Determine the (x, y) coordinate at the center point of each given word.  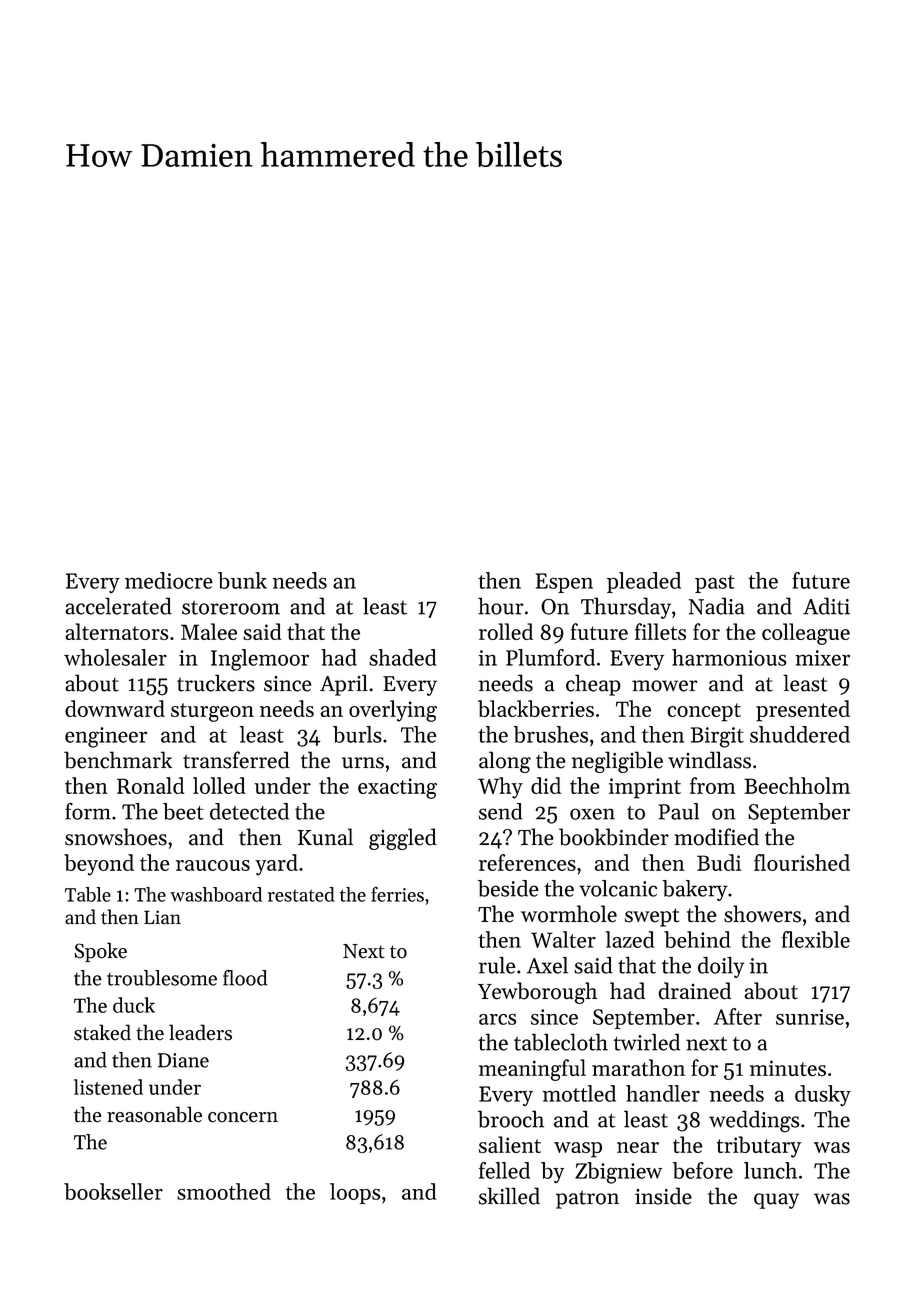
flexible (815, 939)
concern (243, 1117)
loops (355, 1193)
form (88, 811)
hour (500, 606)
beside (508, 888)
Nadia (717, 606)
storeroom (231, 608)
